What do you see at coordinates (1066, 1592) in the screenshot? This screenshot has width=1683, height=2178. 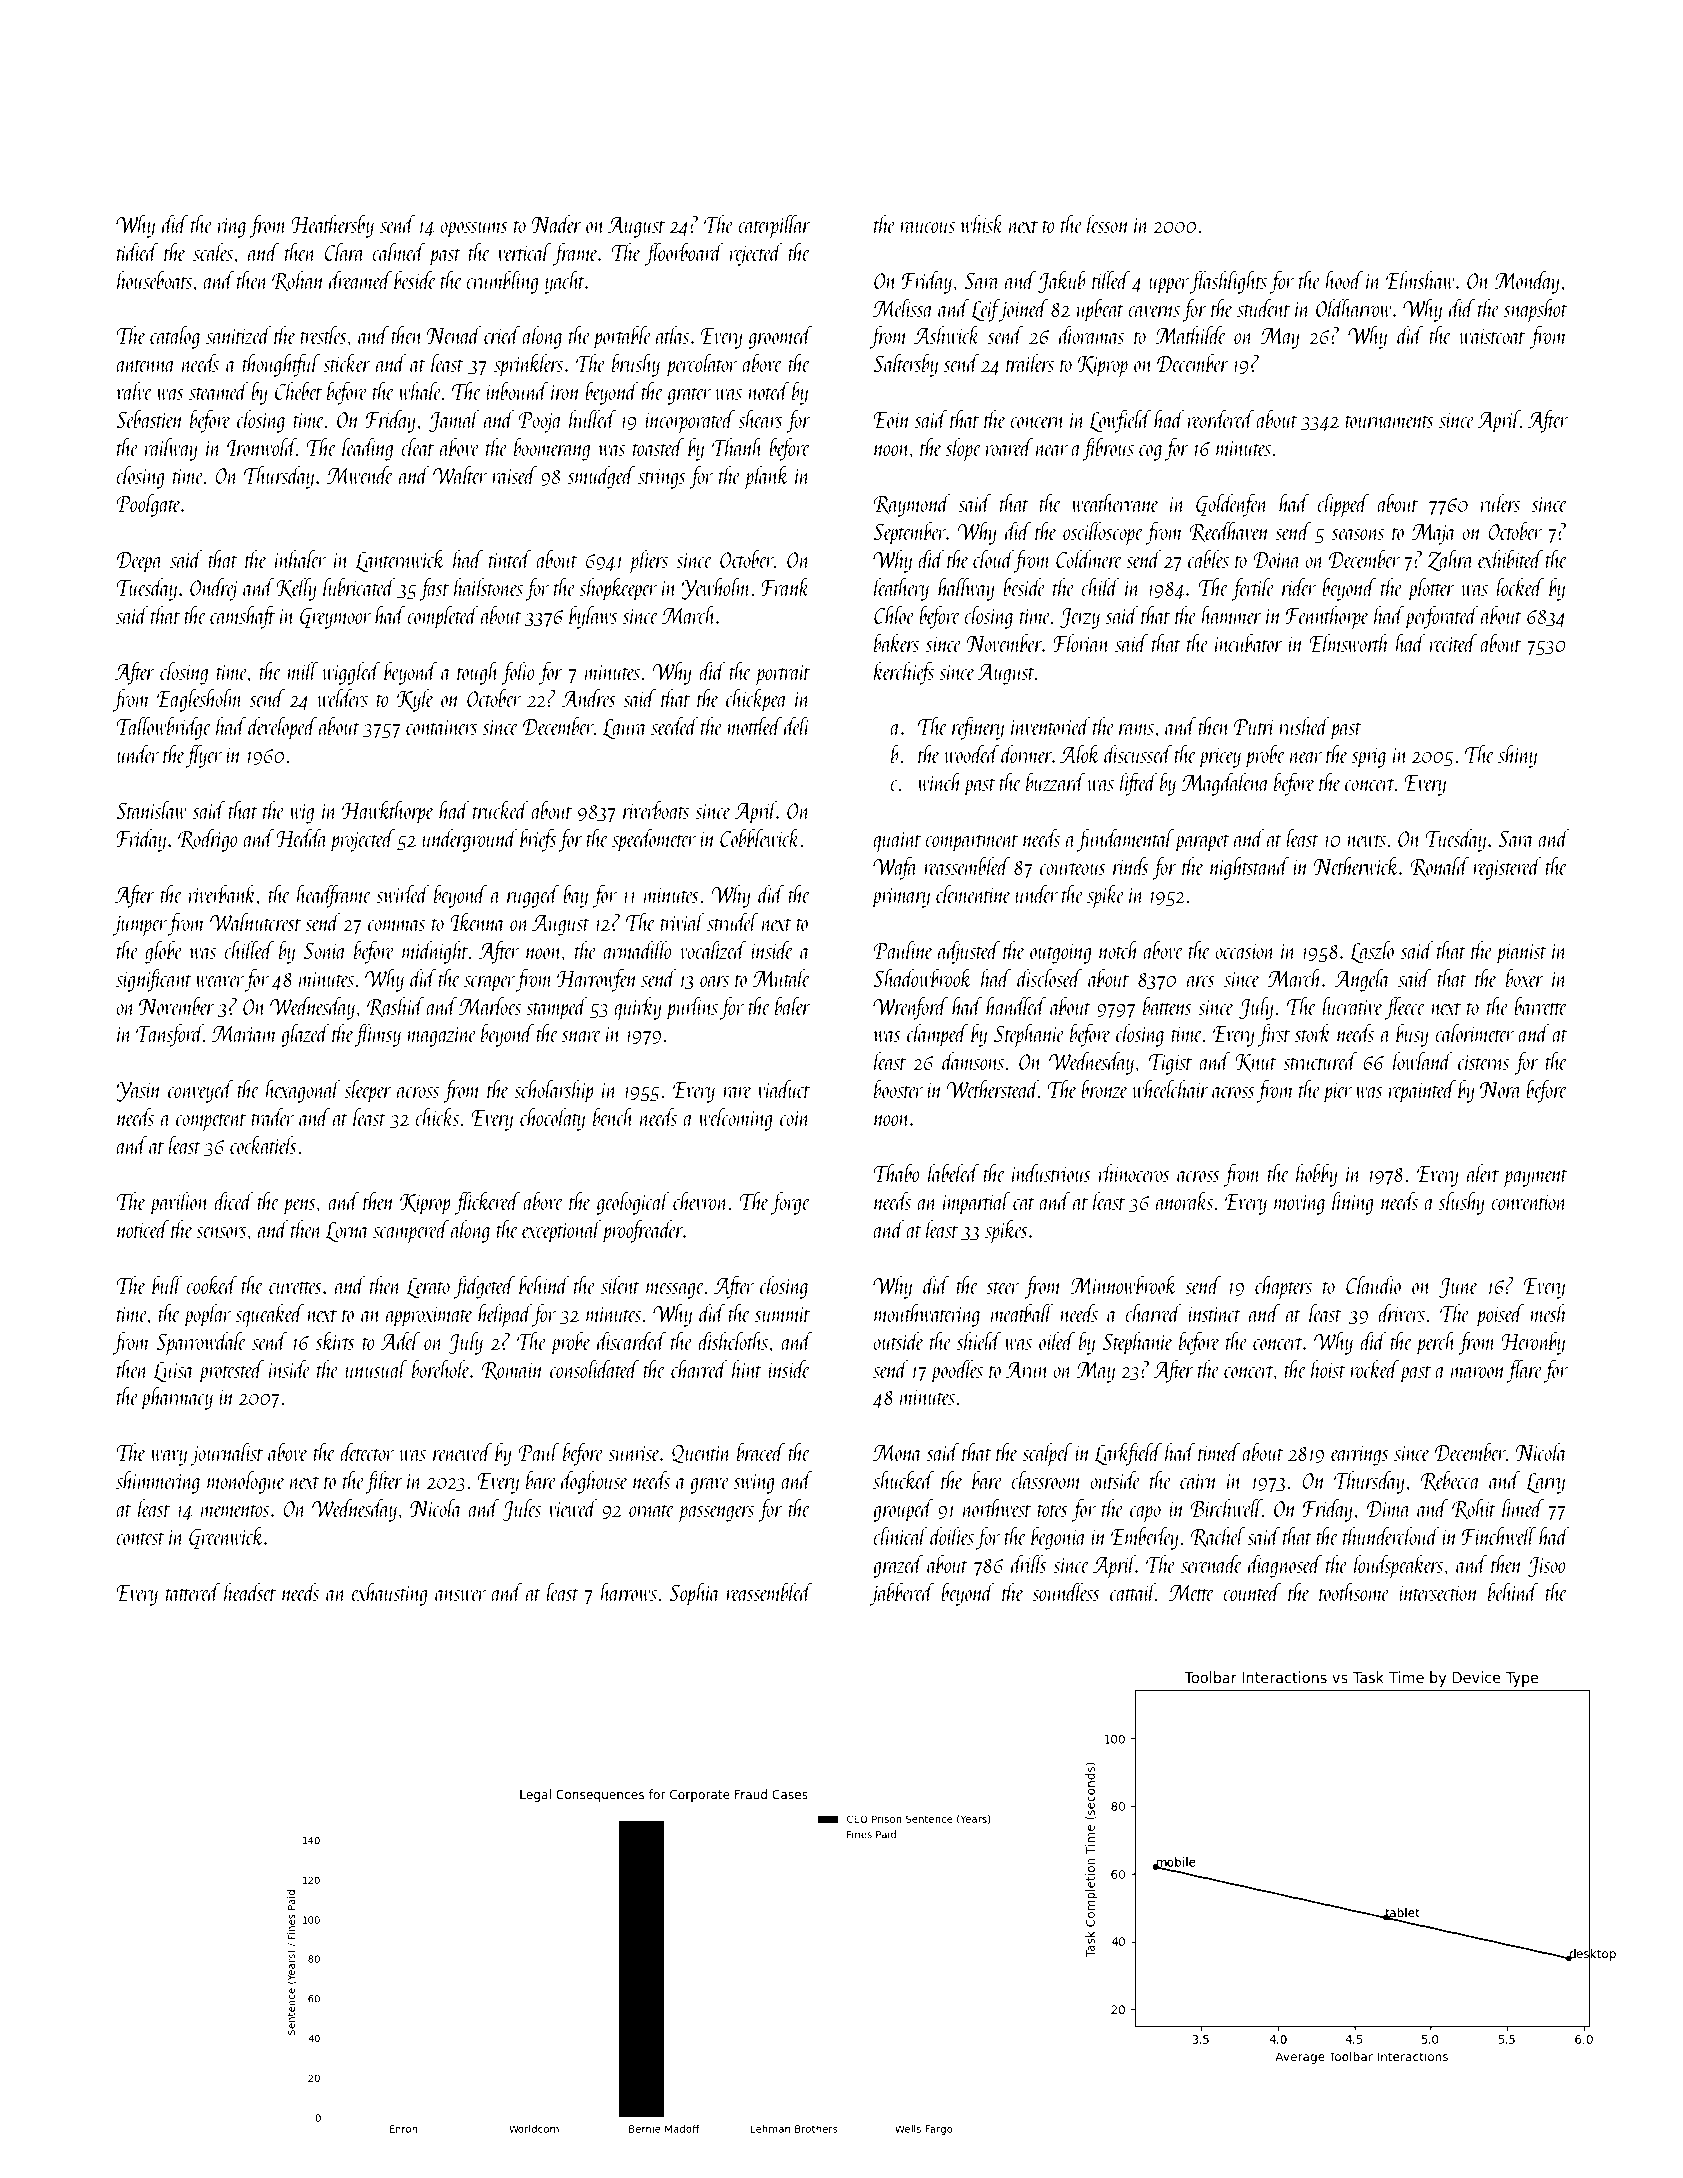 I see `soundless` at bounding box center [1066, 1592].
